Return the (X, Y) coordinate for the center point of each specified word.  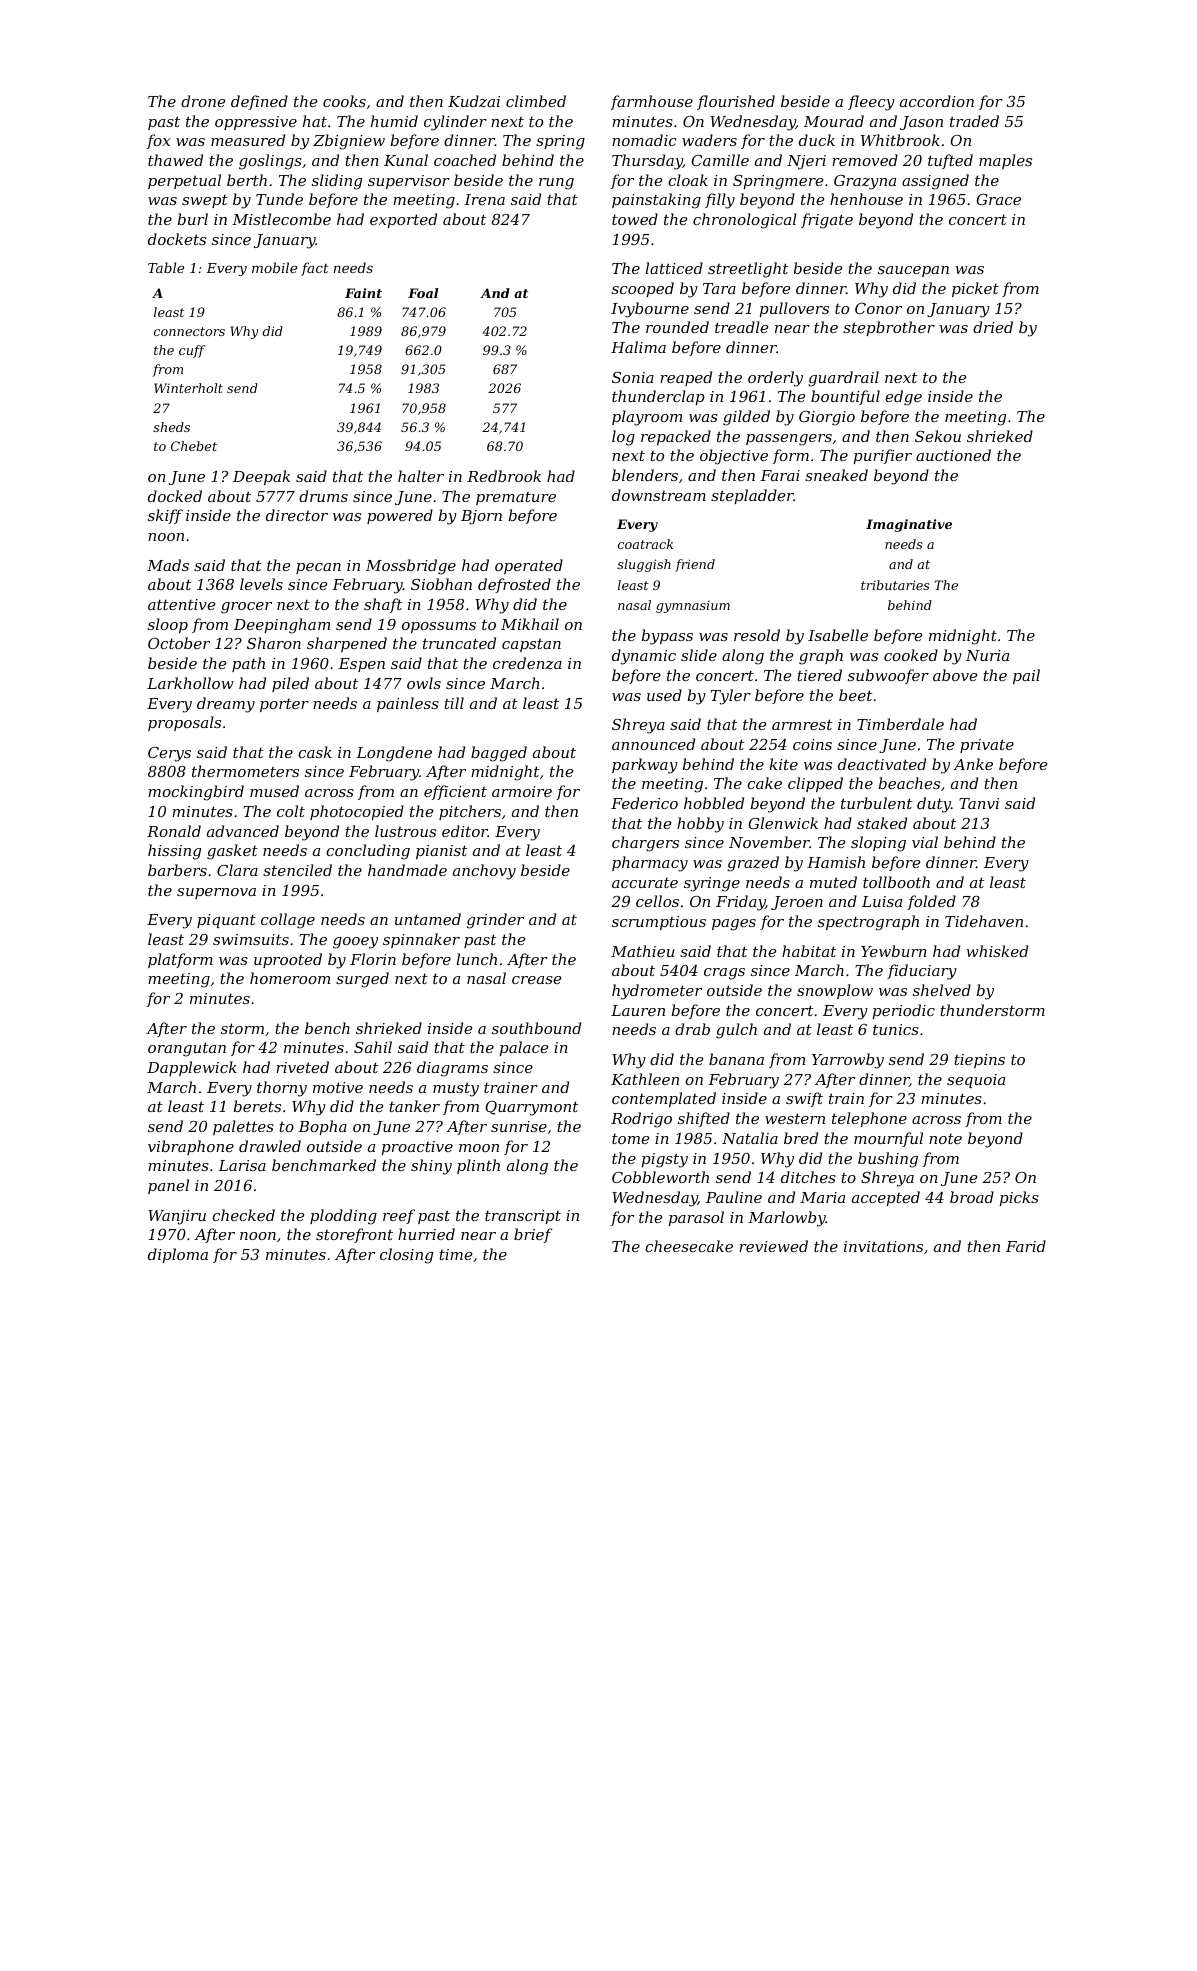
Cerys (169, 754)
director (297, 515)
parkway (645, 766)
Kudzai (474, 101)
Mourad (834, 121)
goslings (270, 162)
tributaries (895, 585)
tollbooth (896, 882)
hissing (174, 852)
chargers (645, 844)
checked (243, 1215)
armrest (802, 724)
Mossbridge (411, 567)
